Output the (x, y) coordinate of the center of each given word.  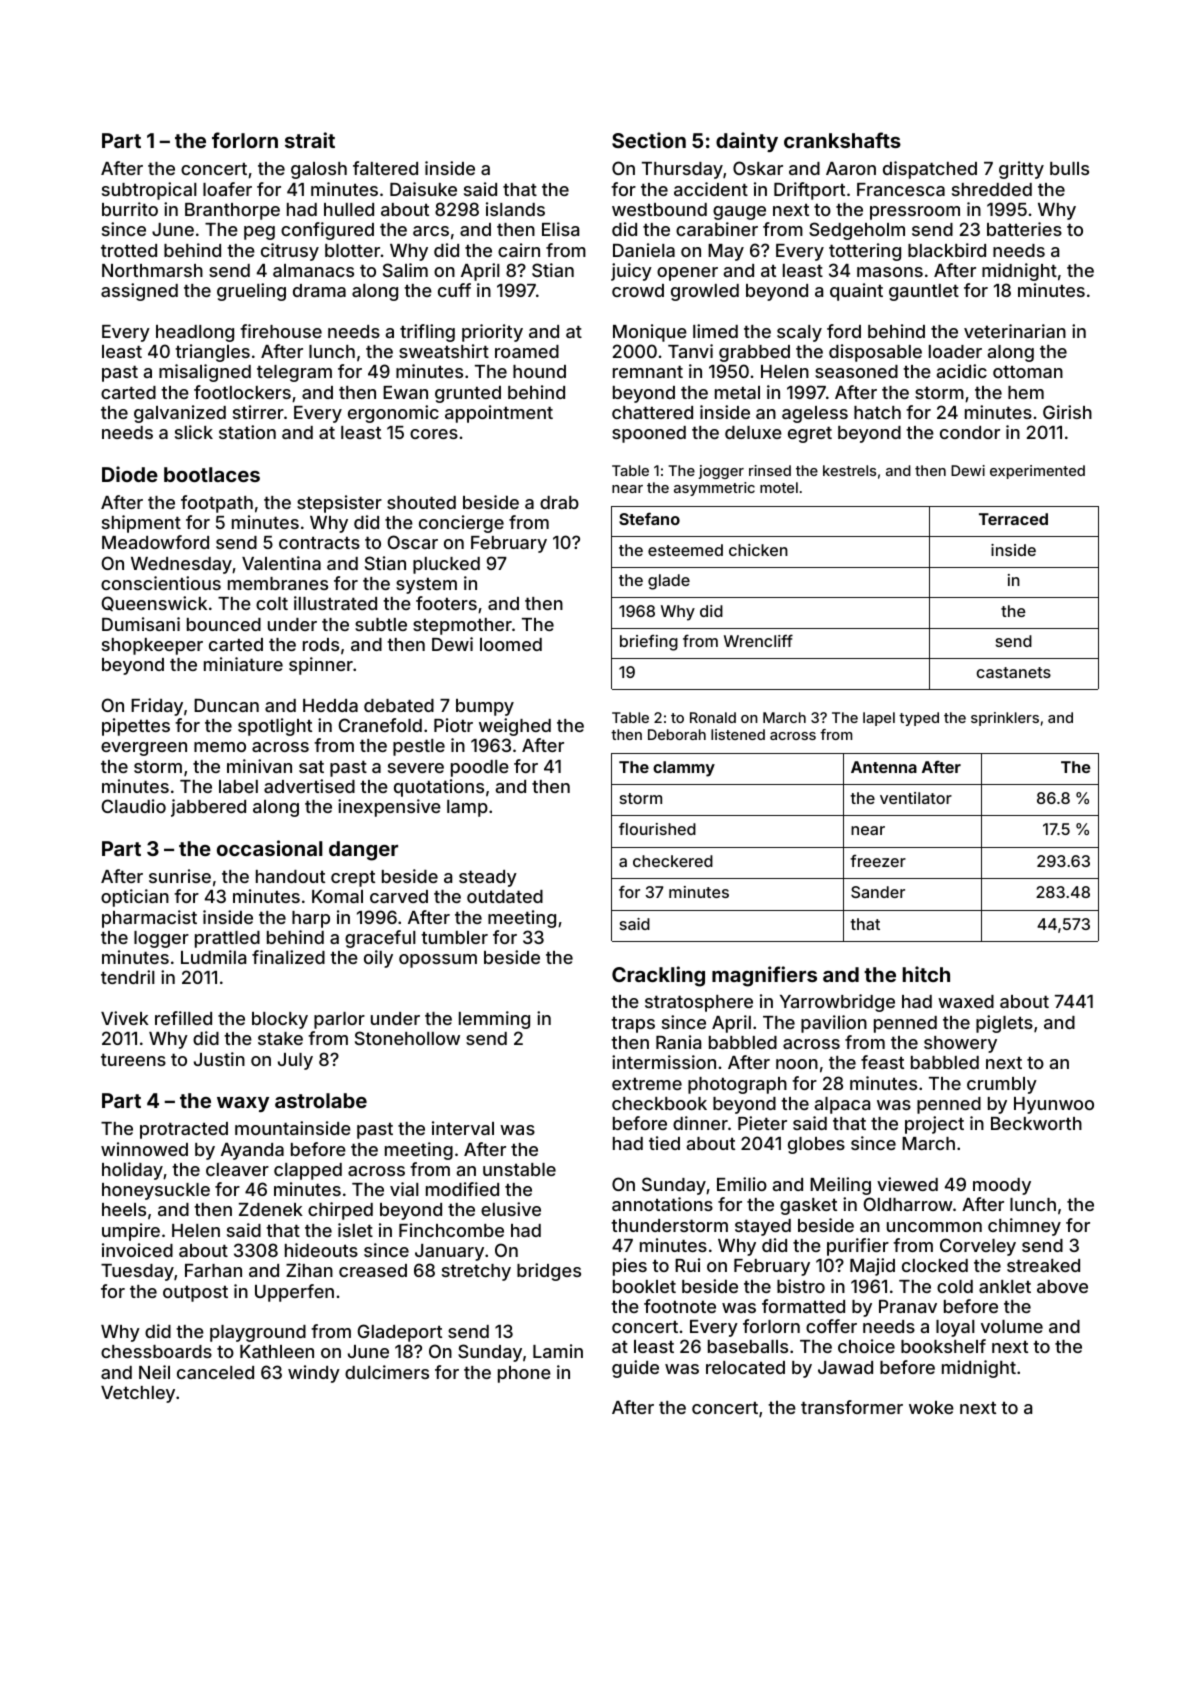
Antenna (884, 767)
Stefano (649, 518)
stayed (763, 1227)
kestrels (849, 470)
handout (290, 876)
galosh (319, 170)
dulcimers (387, 1372)
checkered (673, 861)
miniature (243, 664)
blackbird (947, 250)
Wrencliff (758, 640)
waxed (966, 1001)
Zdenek (271, 1209)
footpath (217, 504)
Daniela (644, 250)
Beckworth (1036, 1123)
